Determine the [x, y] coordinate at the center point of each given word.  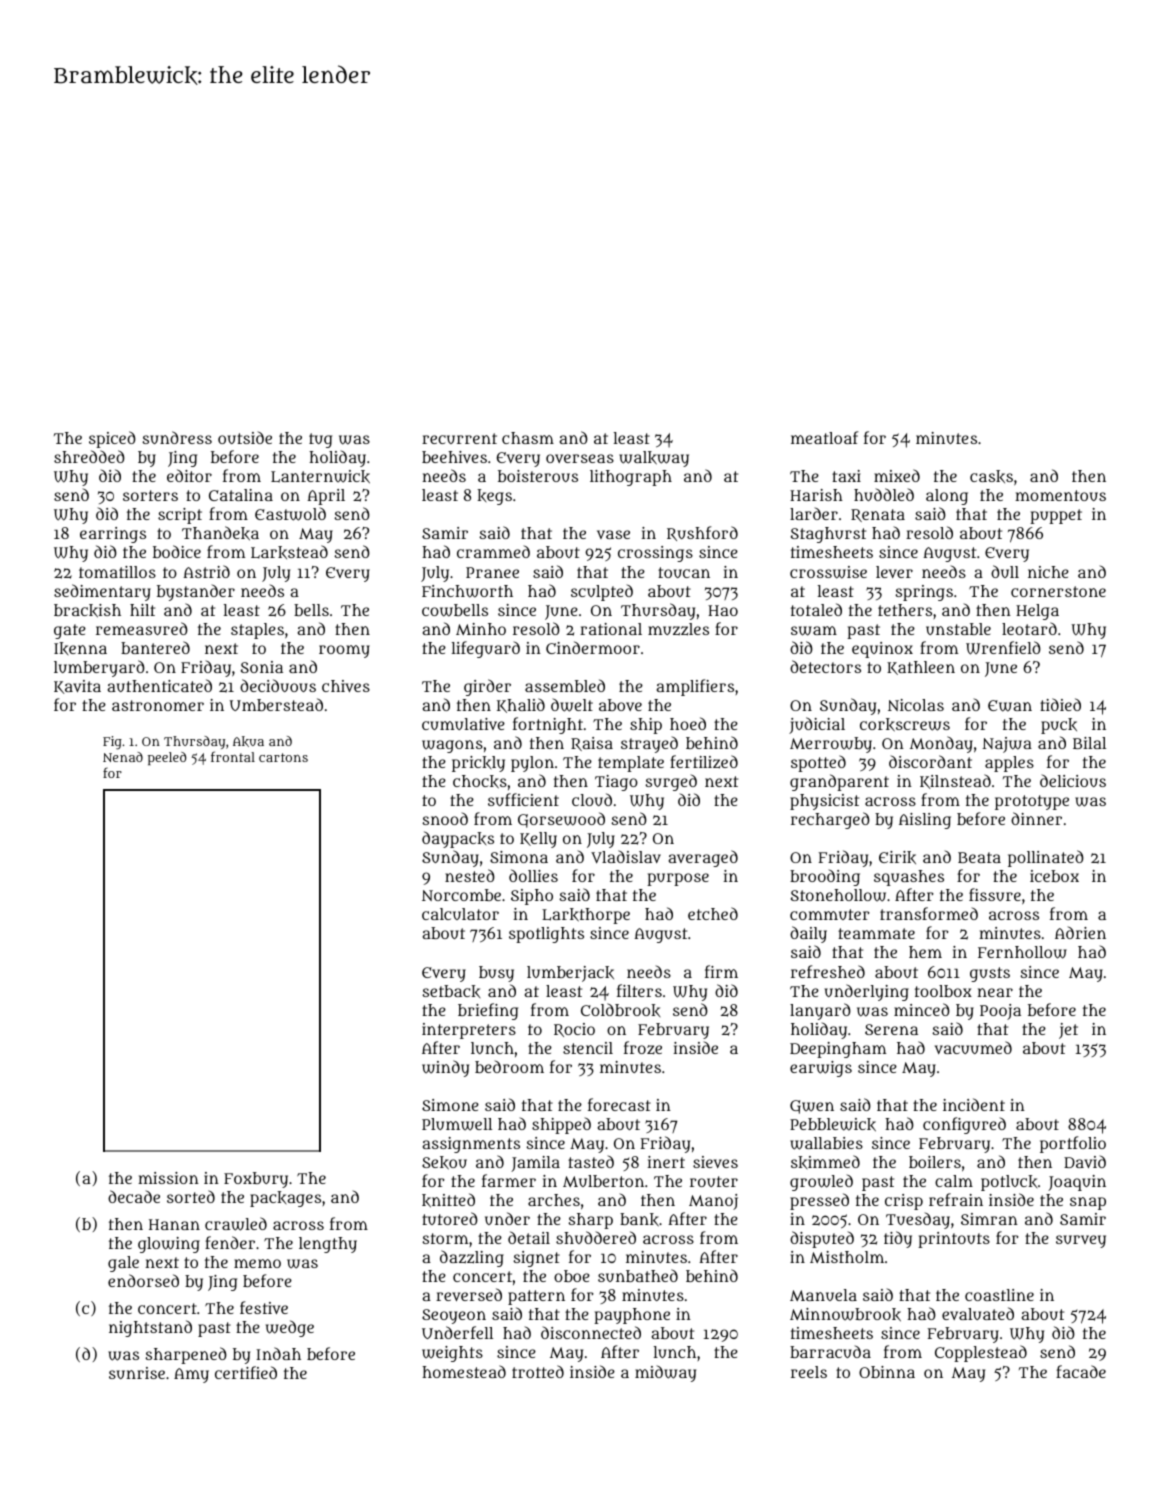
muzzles [678, 629]
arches [554, 1200]
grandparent [839, 782]
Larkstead [289, 552]
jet [1068, 1031]
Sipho [532, 897]
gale [123, 1264]
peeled [167, 758]
